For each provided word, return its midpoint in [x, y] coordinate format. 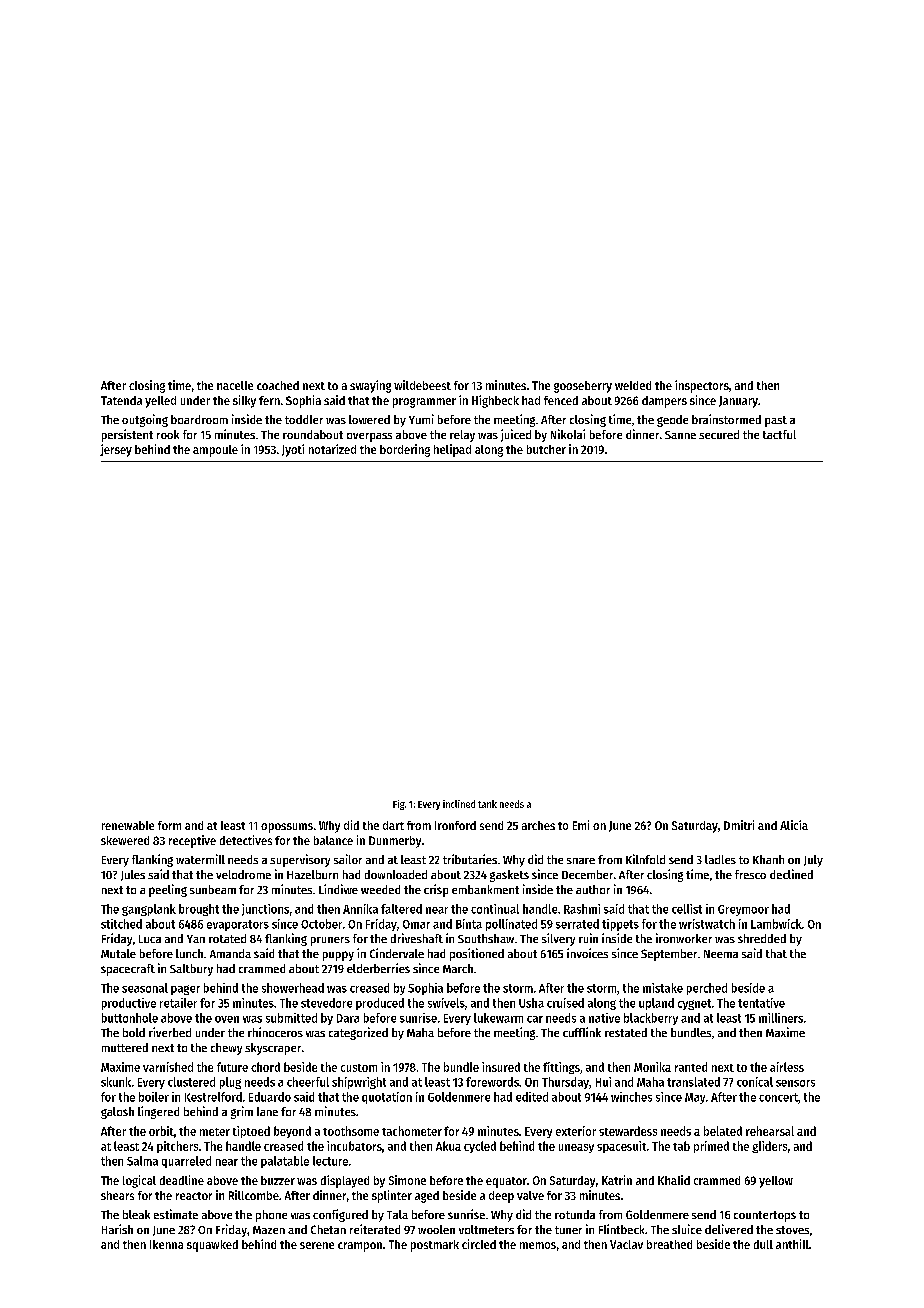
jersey [116, 450]
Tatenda [121, 400]
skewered [125, 840]
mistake [663, 988]
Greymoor [743, 910]
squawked [212, 1246]
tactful [779, 434]
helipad [452, 450]
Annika [360, 909]
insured [501, 1067]
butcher [546, 449]
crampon [360, 1247]
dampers [664, 402]
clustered [191, 1082]
